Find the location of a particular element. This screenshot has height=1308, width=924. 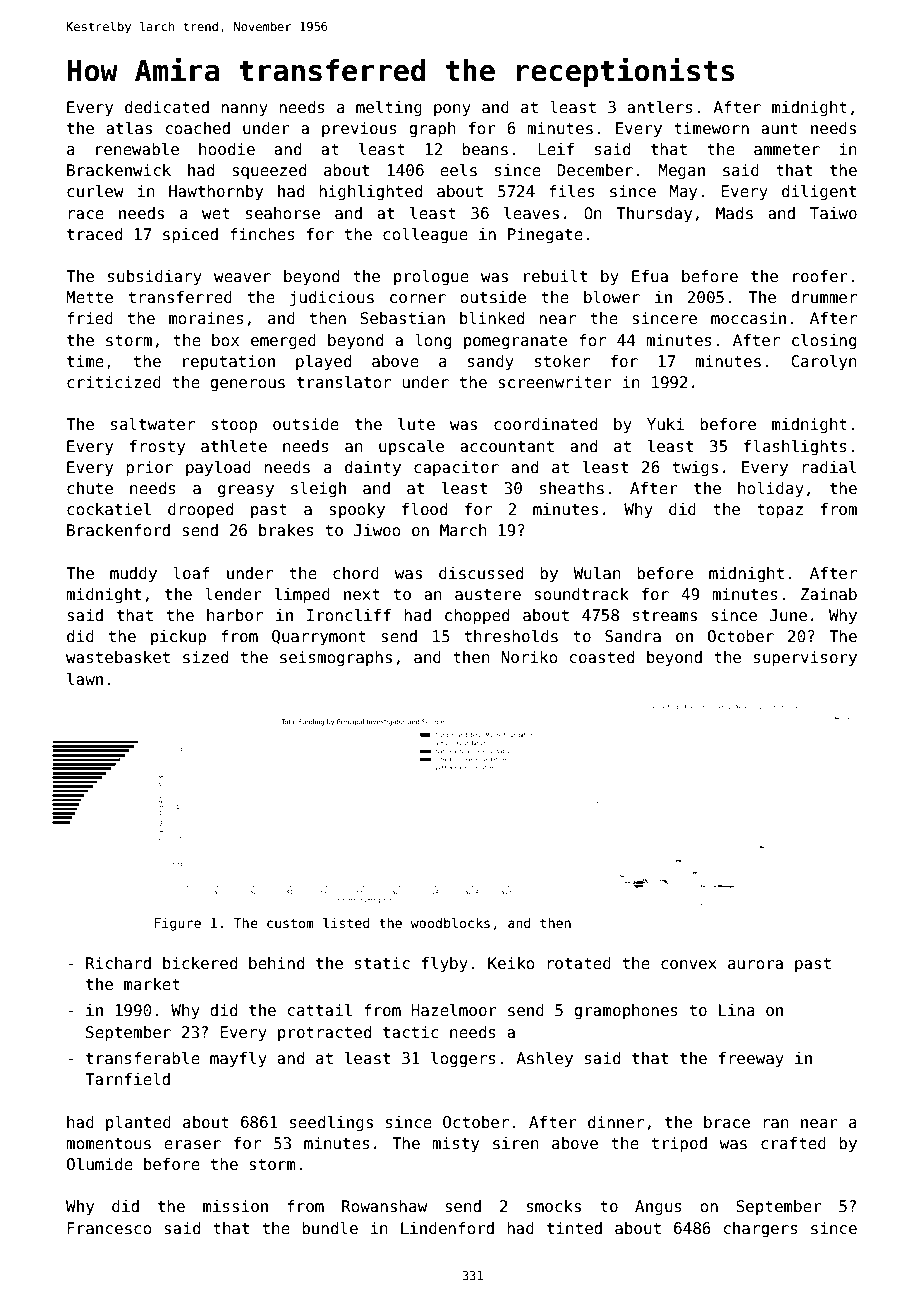

leaves is located at coordinates (531, 213).
